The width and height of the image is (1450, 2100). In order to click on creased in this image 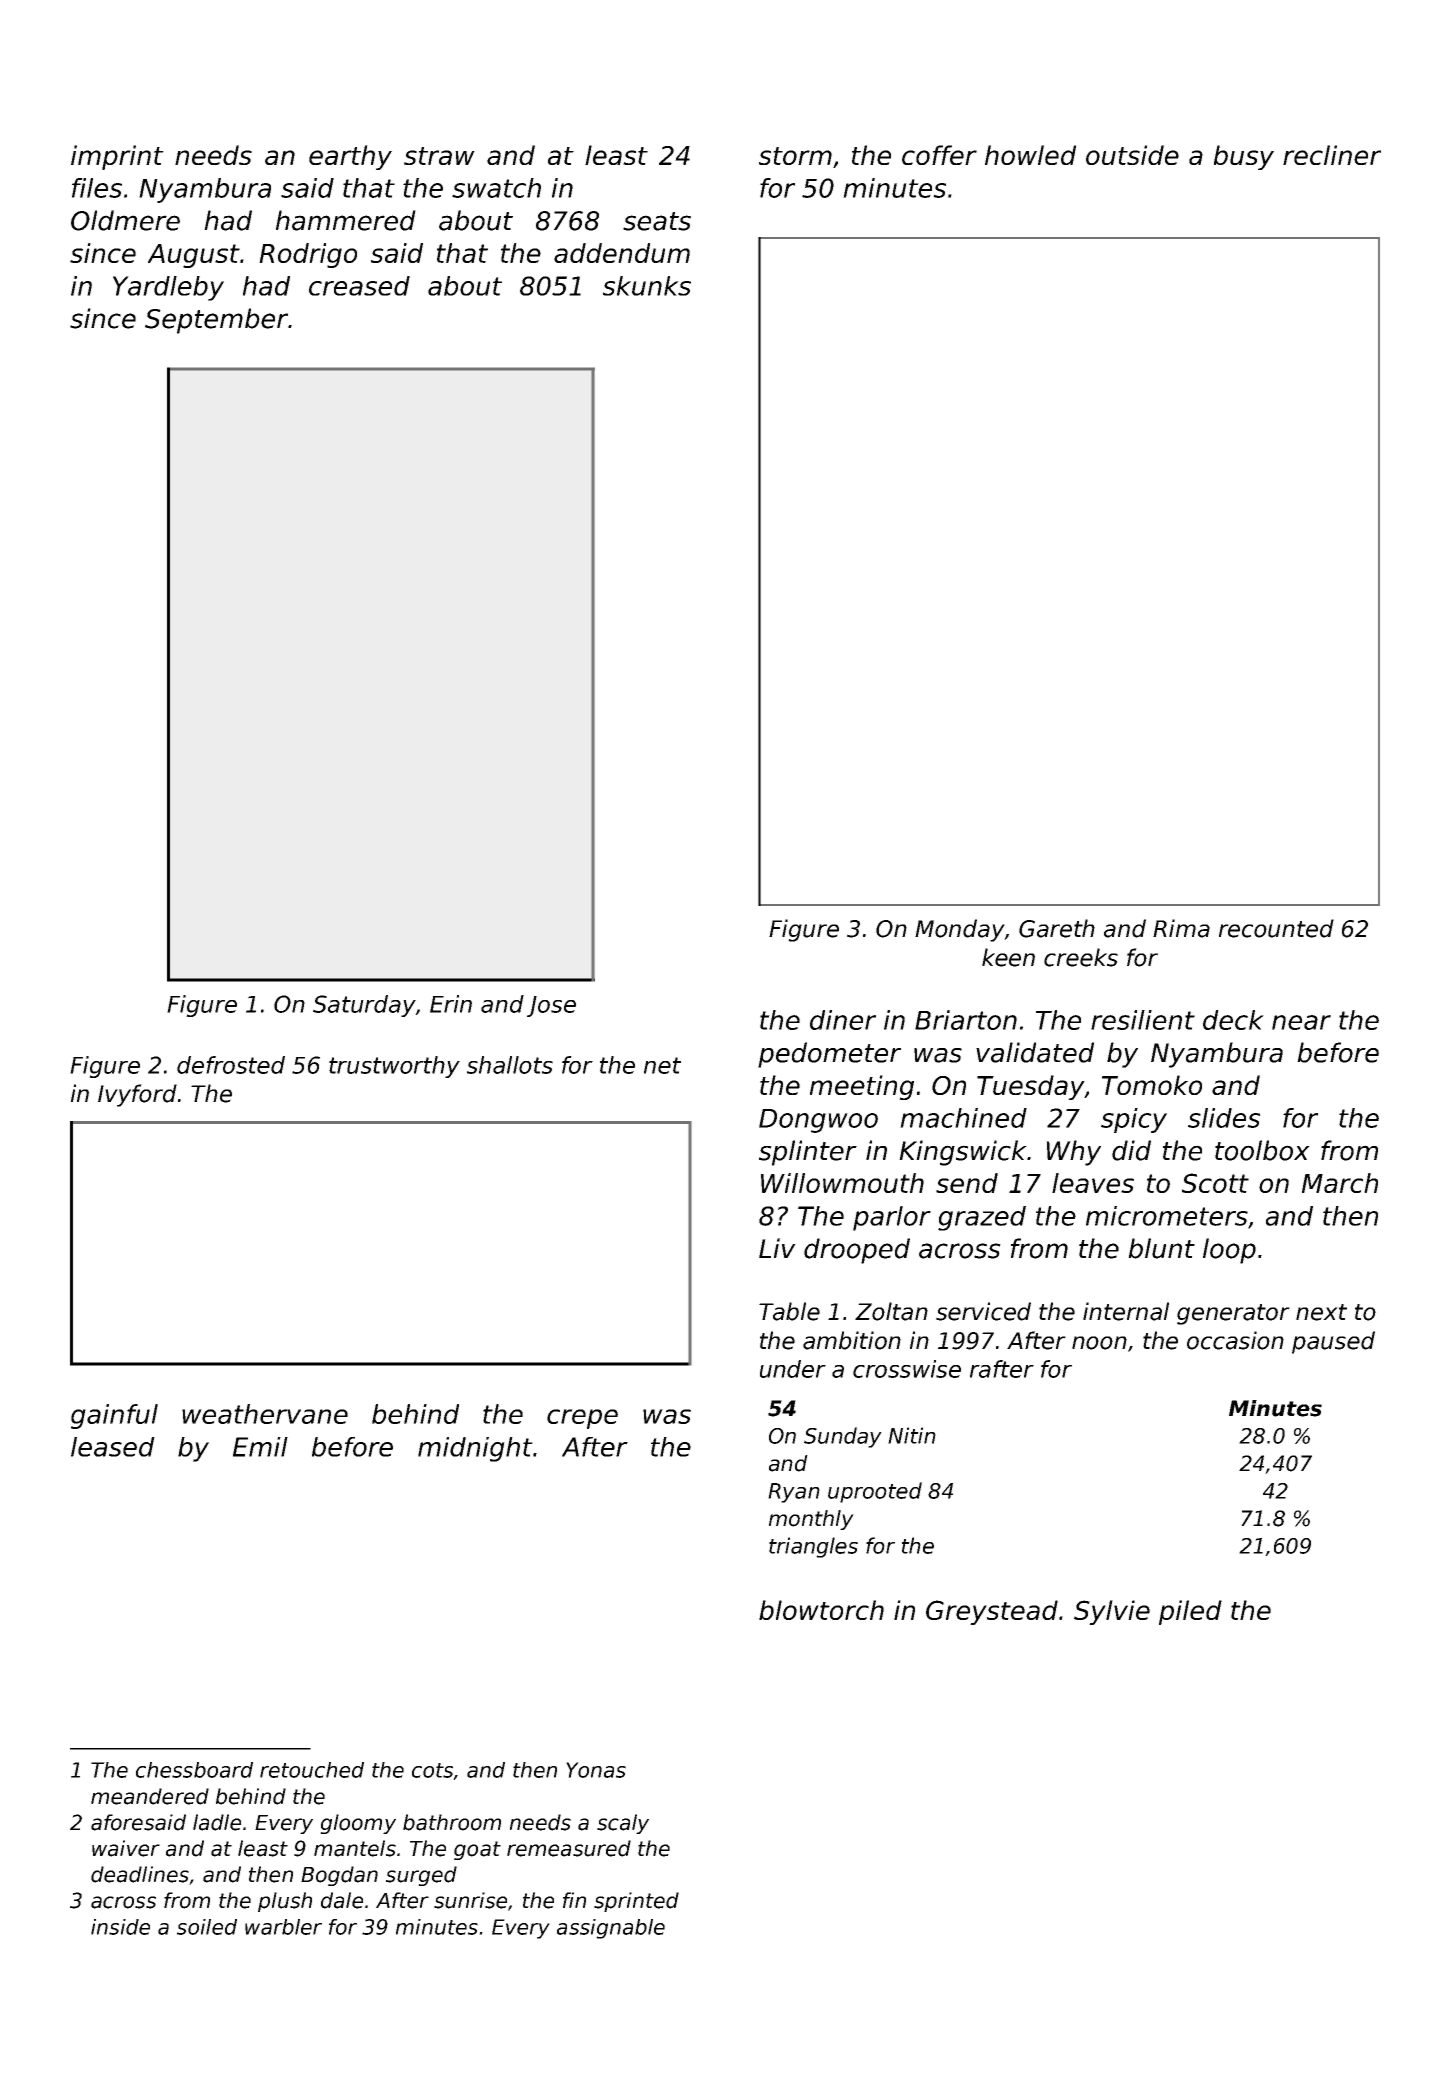, I will do `click(359, 286)`.
